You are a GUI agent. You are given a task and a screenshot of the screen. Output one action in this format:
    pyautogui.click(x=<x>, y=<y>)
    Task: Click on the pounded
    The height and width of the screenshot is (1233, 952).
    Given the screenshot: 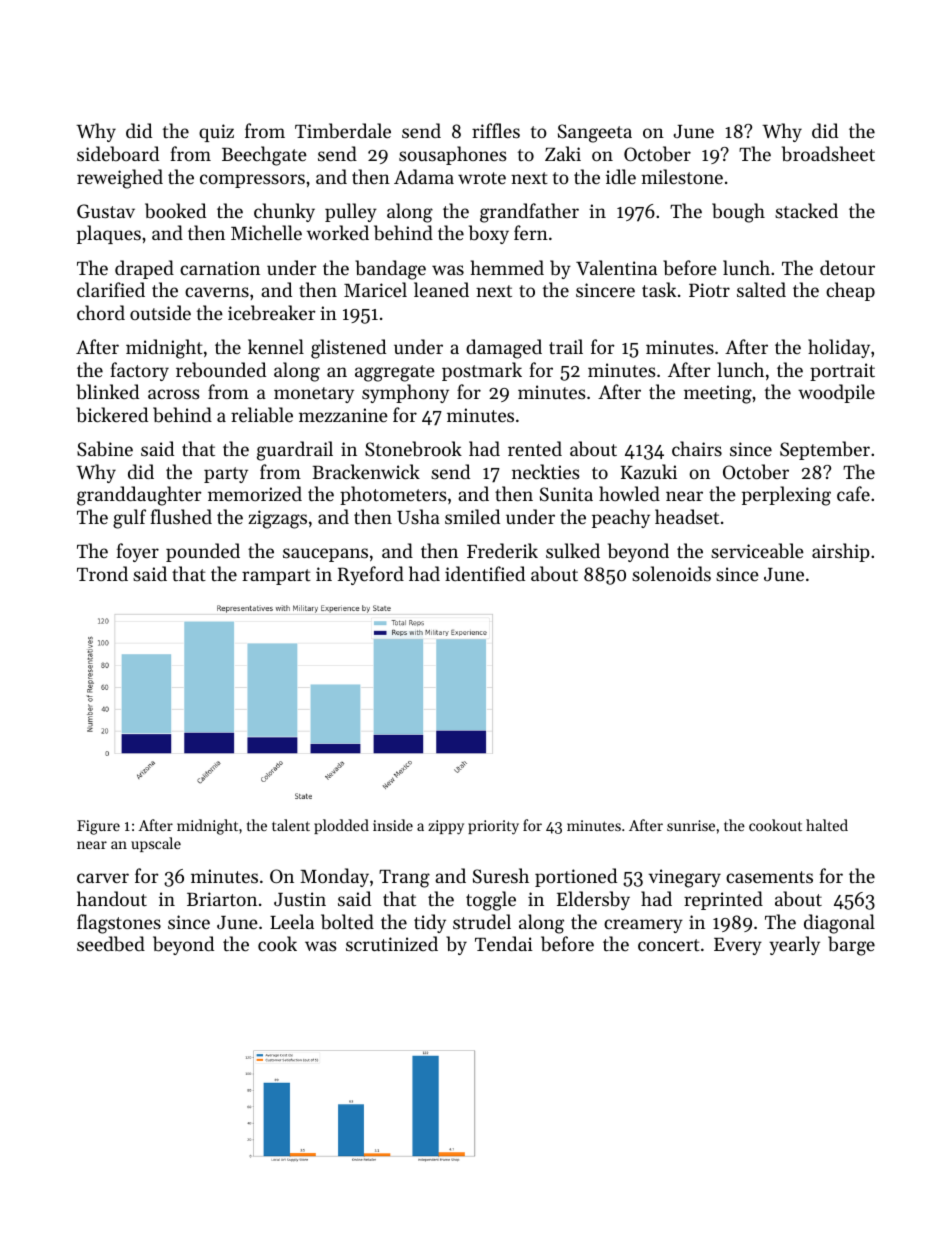 What is the action you would take?
    pyautogui.click(x=203, y=552)
